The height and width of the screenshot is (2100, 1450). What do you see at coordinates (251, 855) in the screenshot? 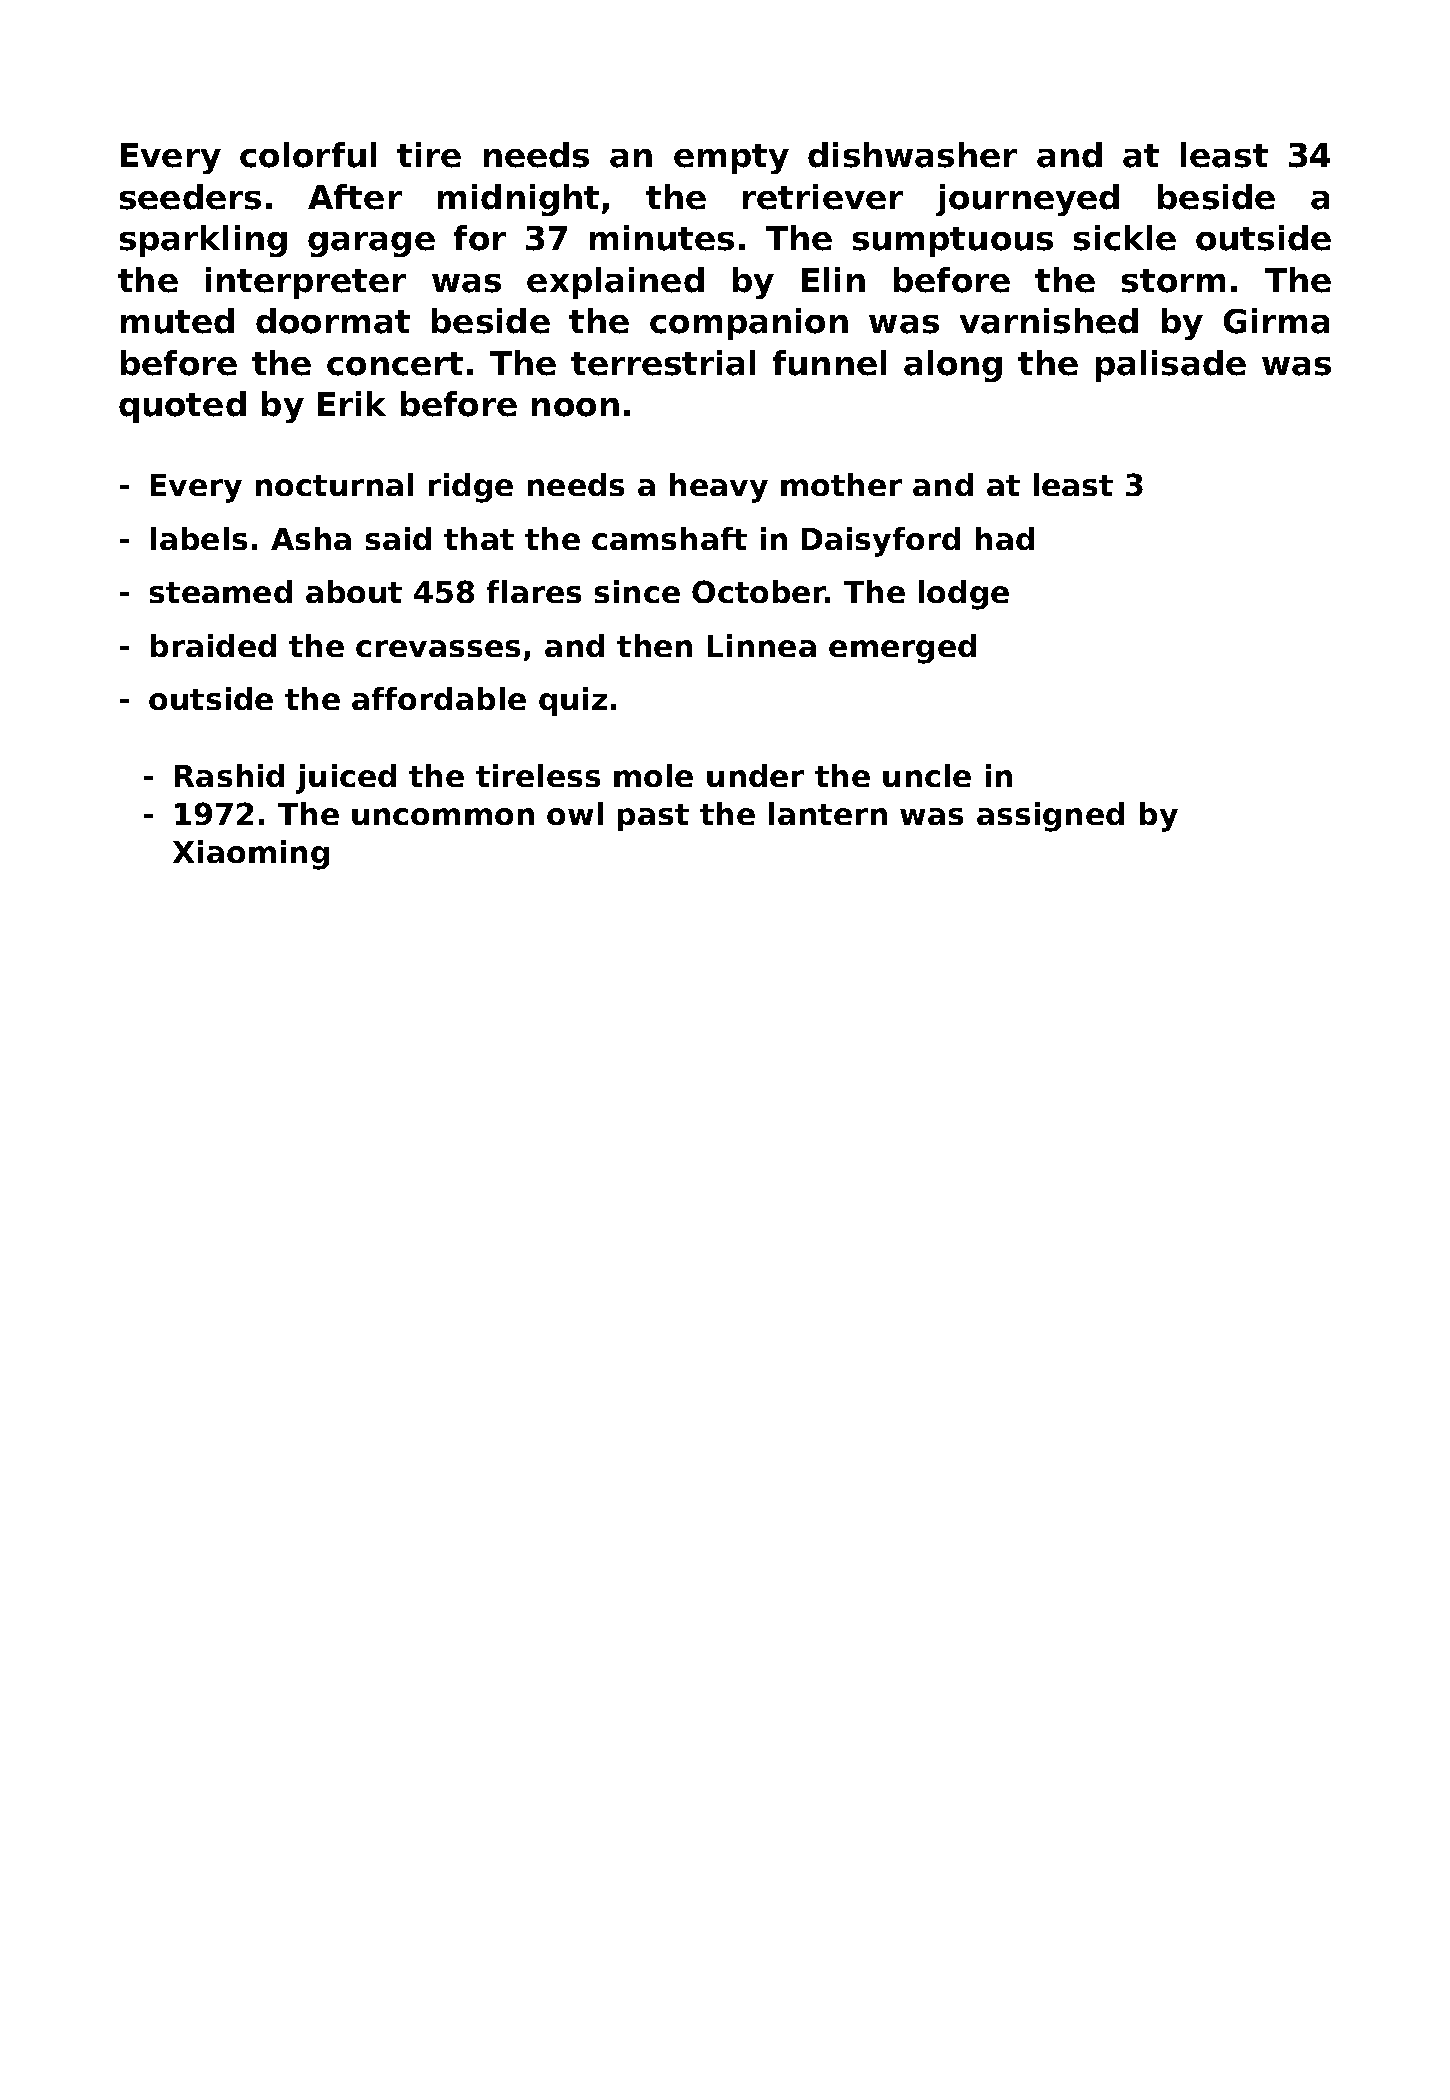
I see `Xiaoming` at bounding box center [251, 855].
